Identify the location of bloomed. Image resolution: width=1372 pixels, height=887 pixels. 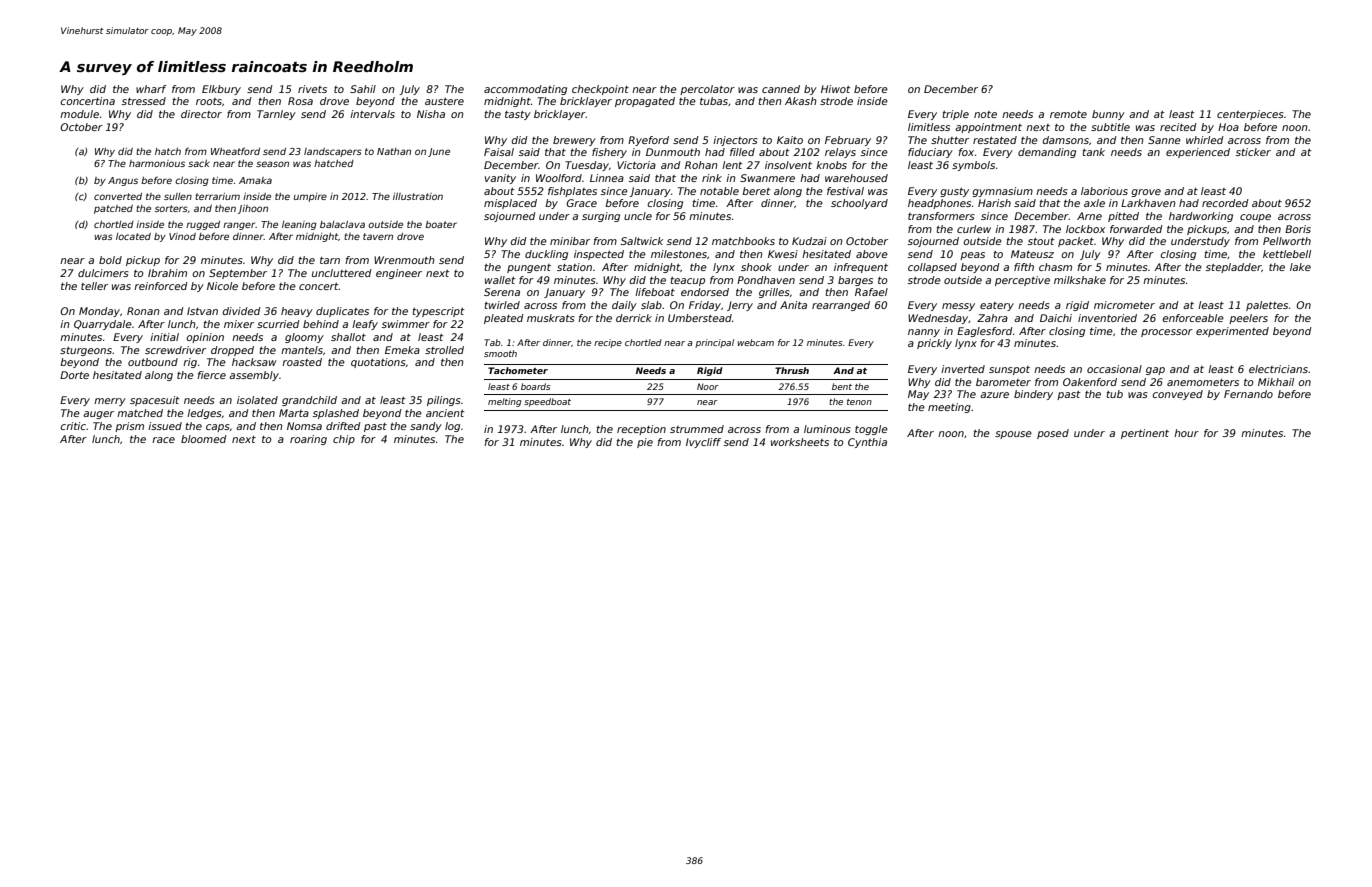
(204, 439).
